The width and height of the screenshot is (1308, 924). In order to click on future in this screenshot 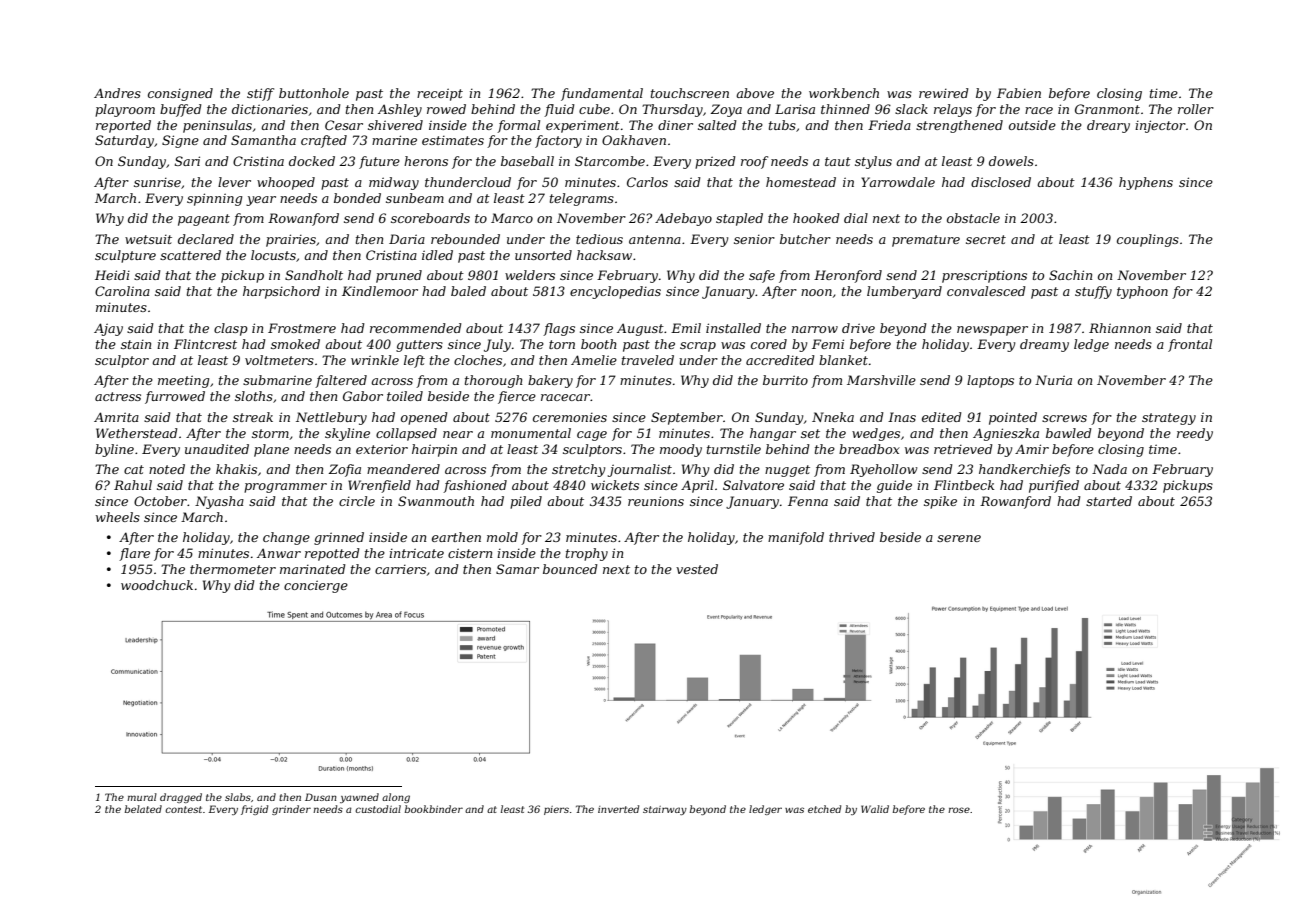, I will do `click(379, 162)`.
